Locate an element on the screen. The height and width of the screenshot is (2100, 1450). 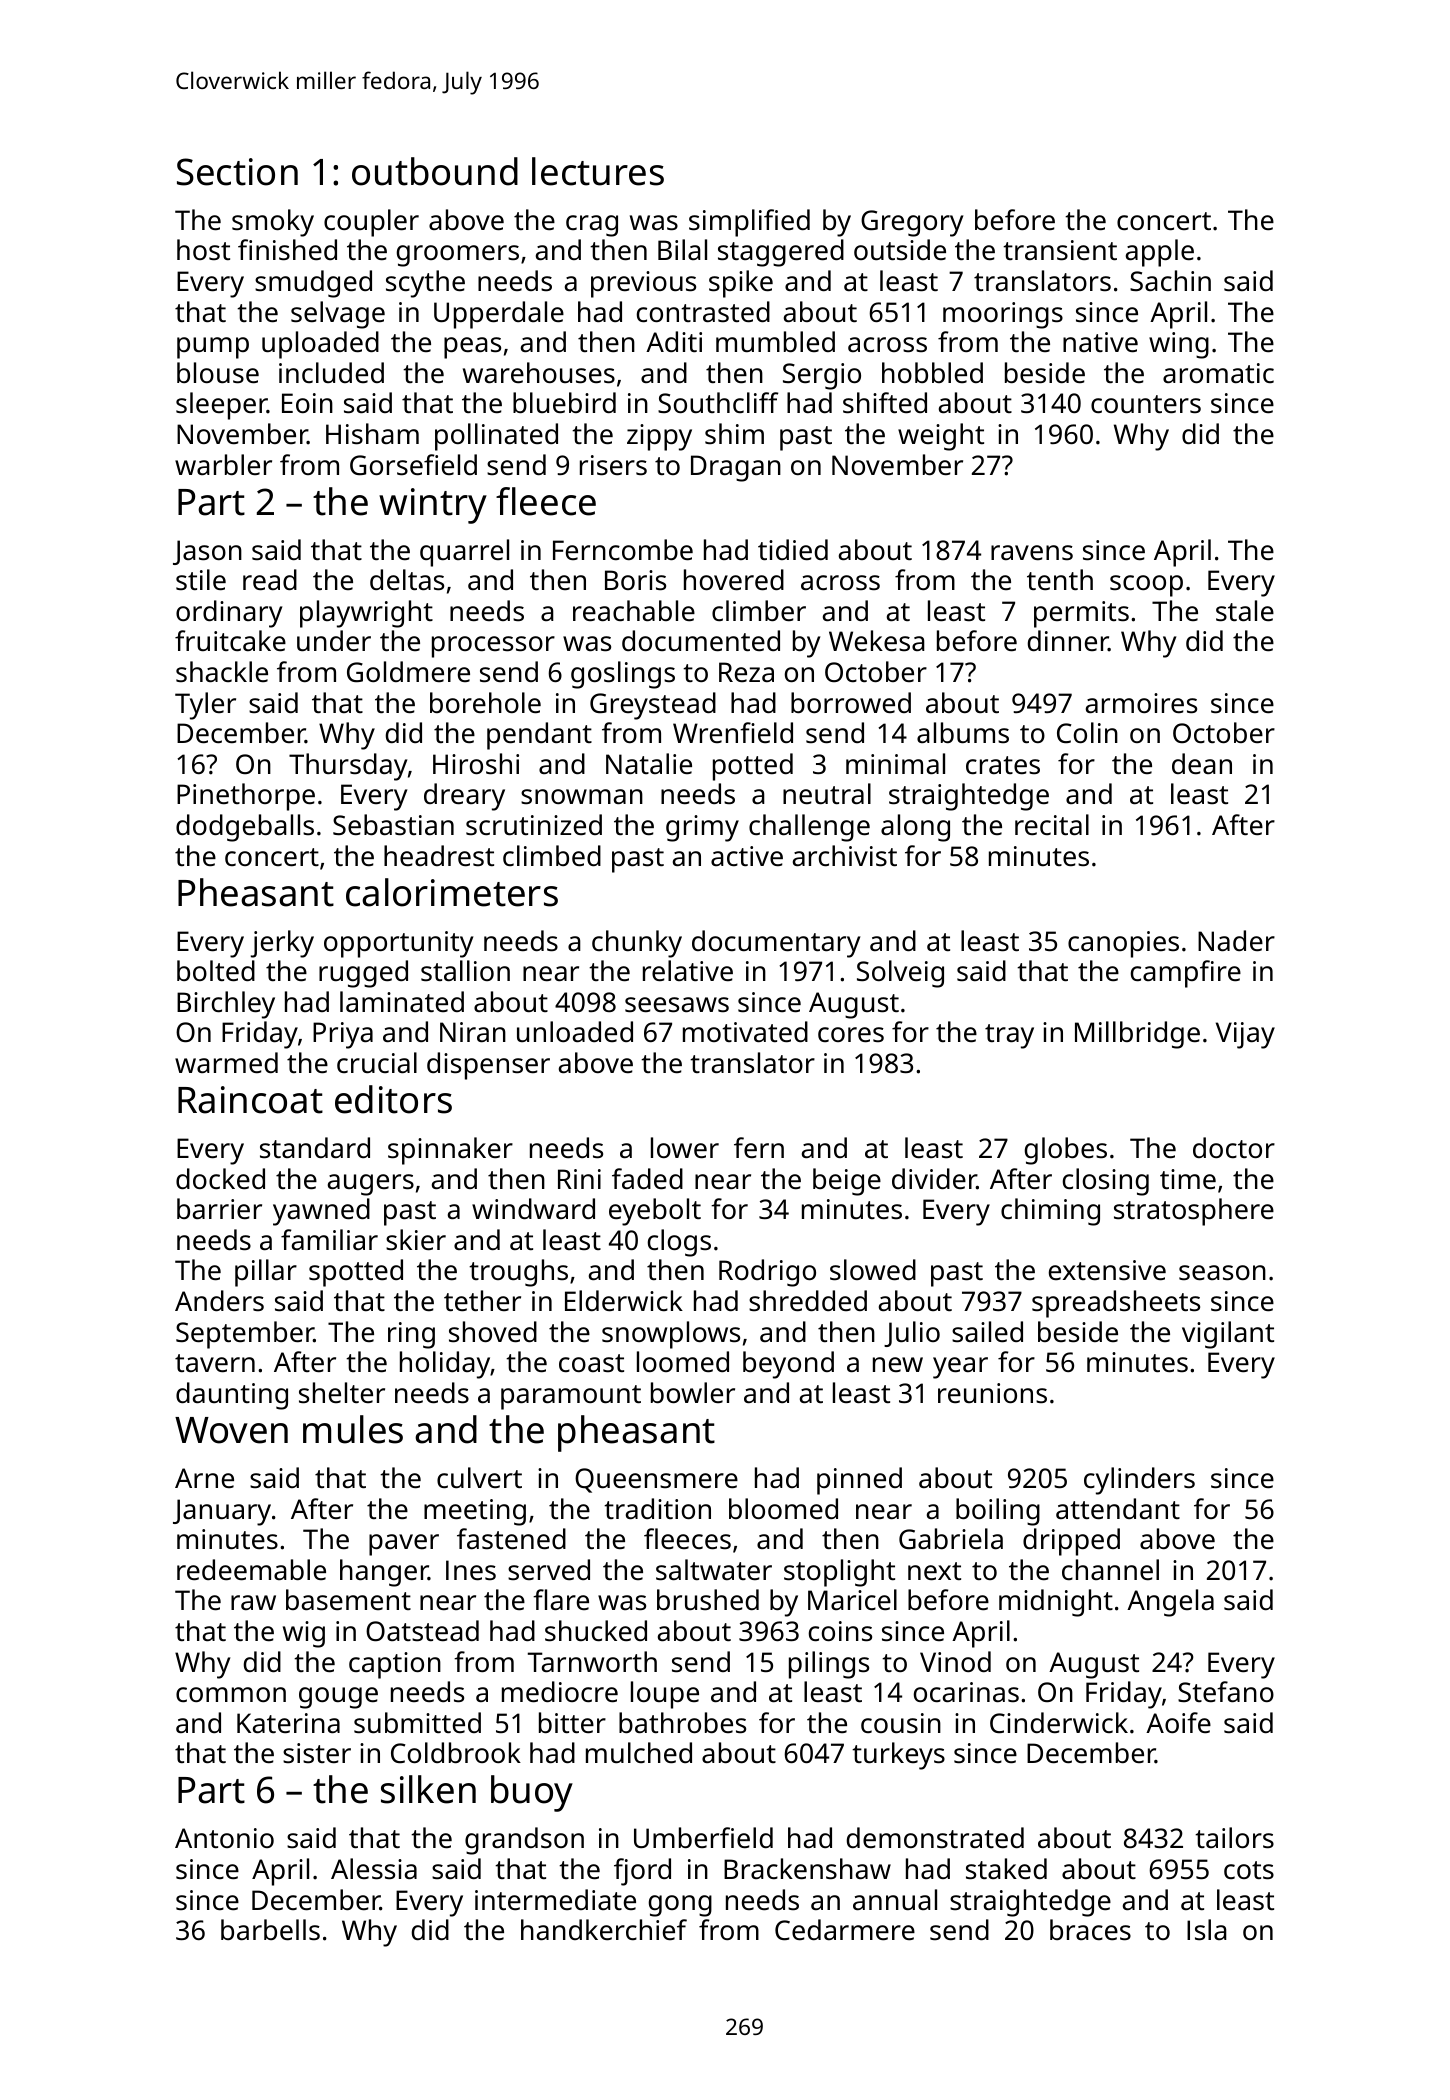
loupe is located at coordinates (665, 1695).
